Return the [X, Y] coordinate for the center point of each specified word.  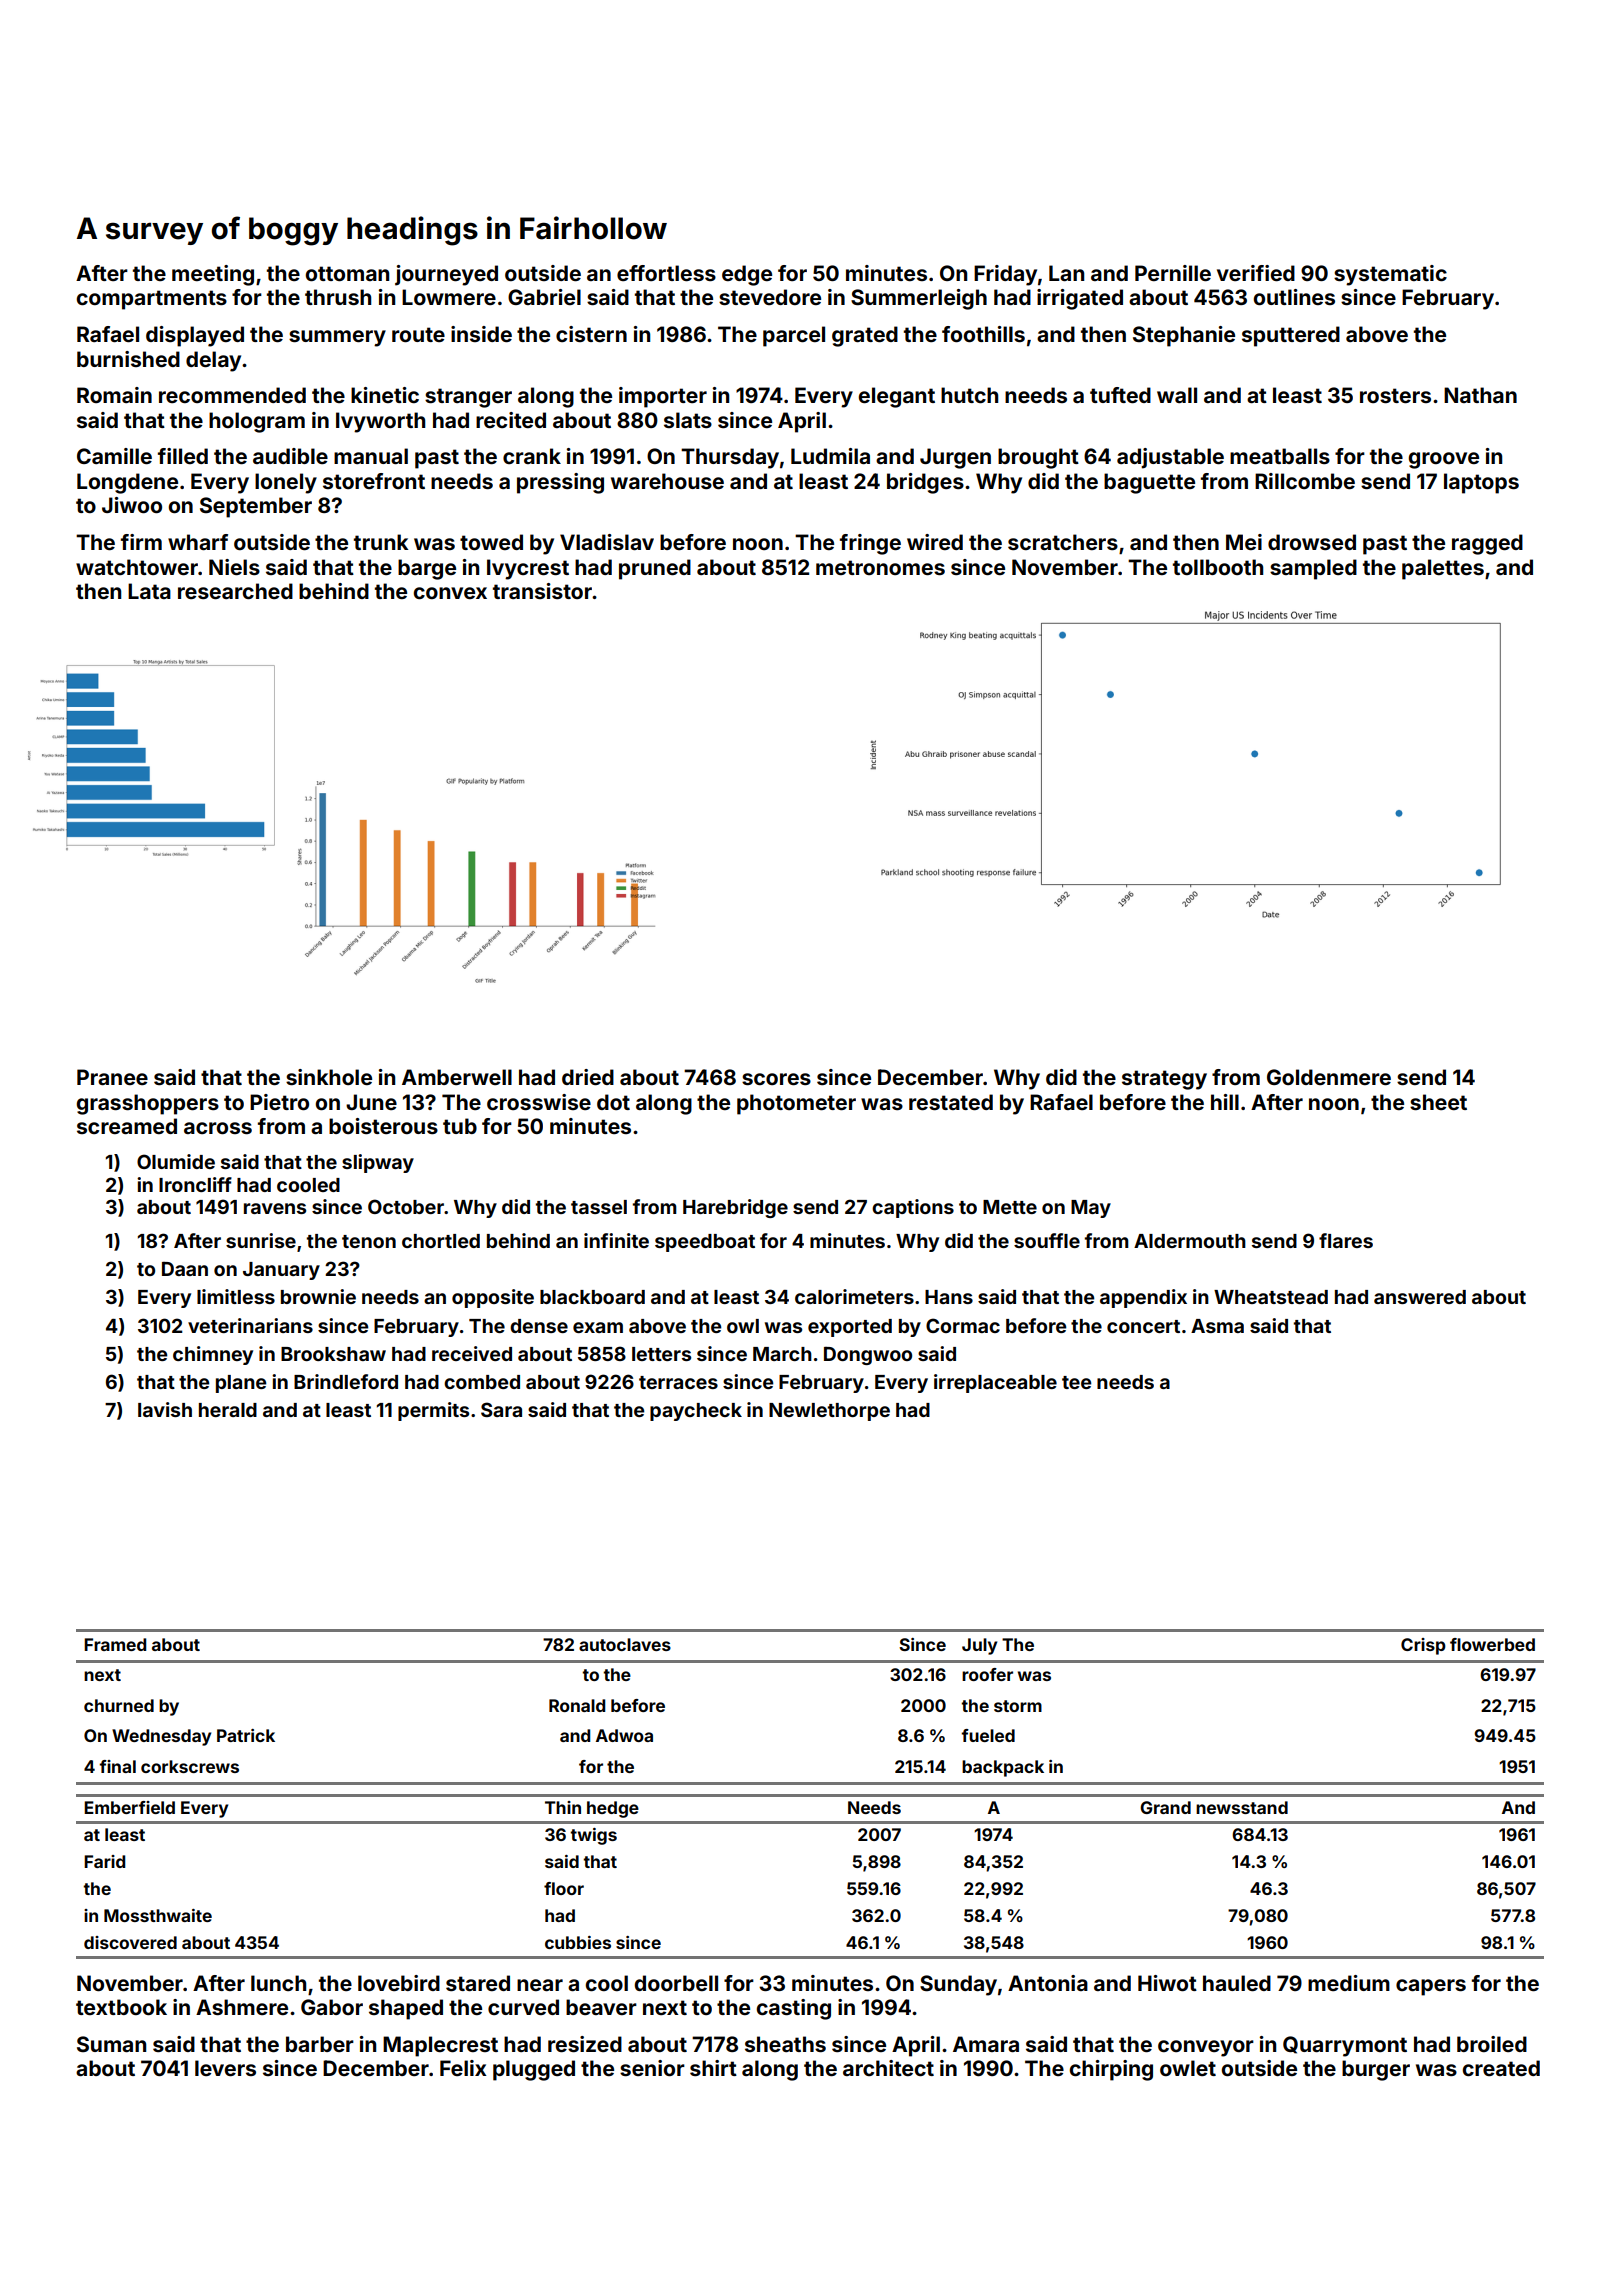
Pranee [112, 1077]
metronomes [880, 567]
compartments [152, 300]
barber [320, 2044]
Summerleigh [919, 299]
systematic [1390, 275]
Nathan [1480, 395]
